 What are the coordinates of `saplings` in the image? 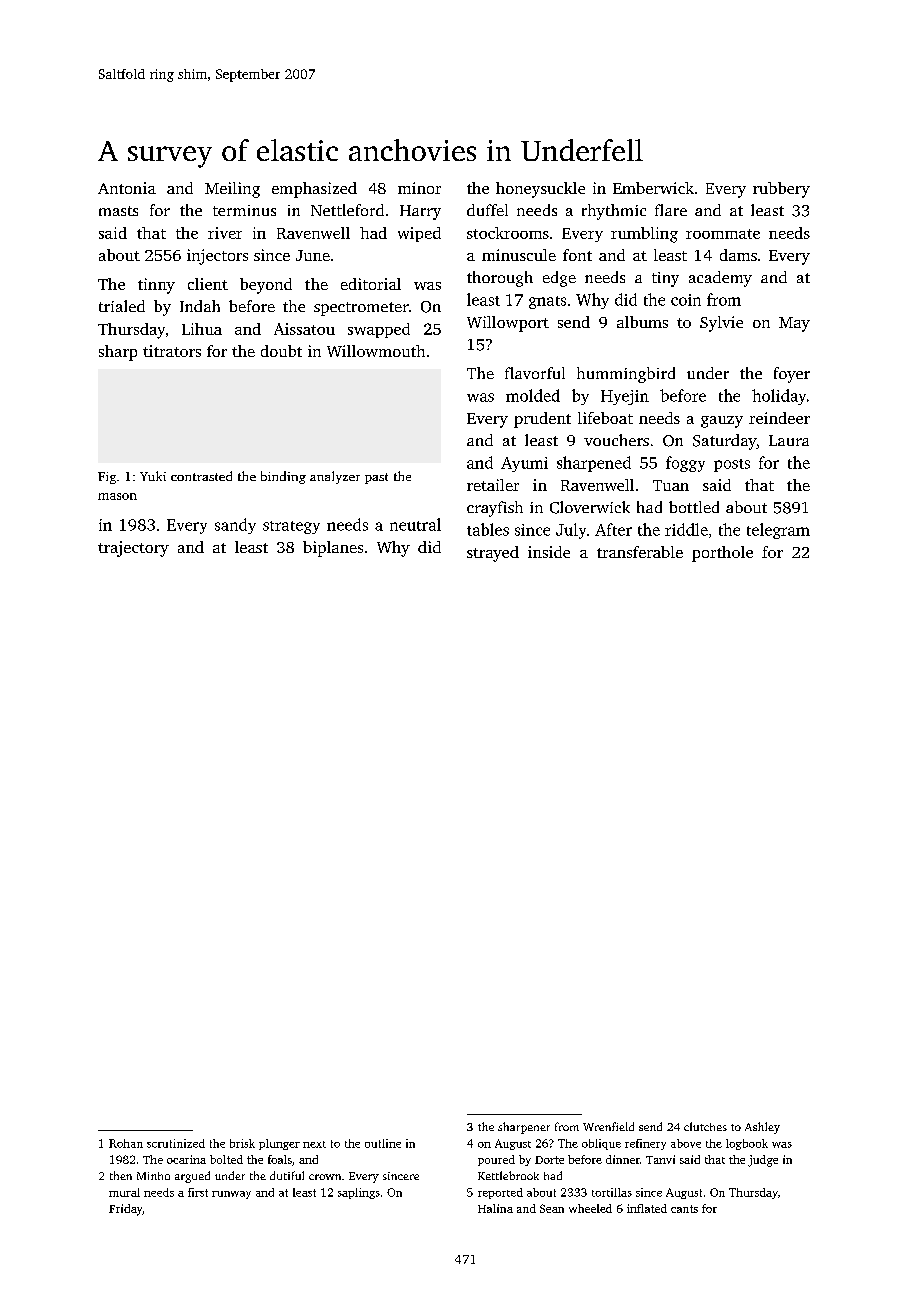 It's located at (359, 1193).
